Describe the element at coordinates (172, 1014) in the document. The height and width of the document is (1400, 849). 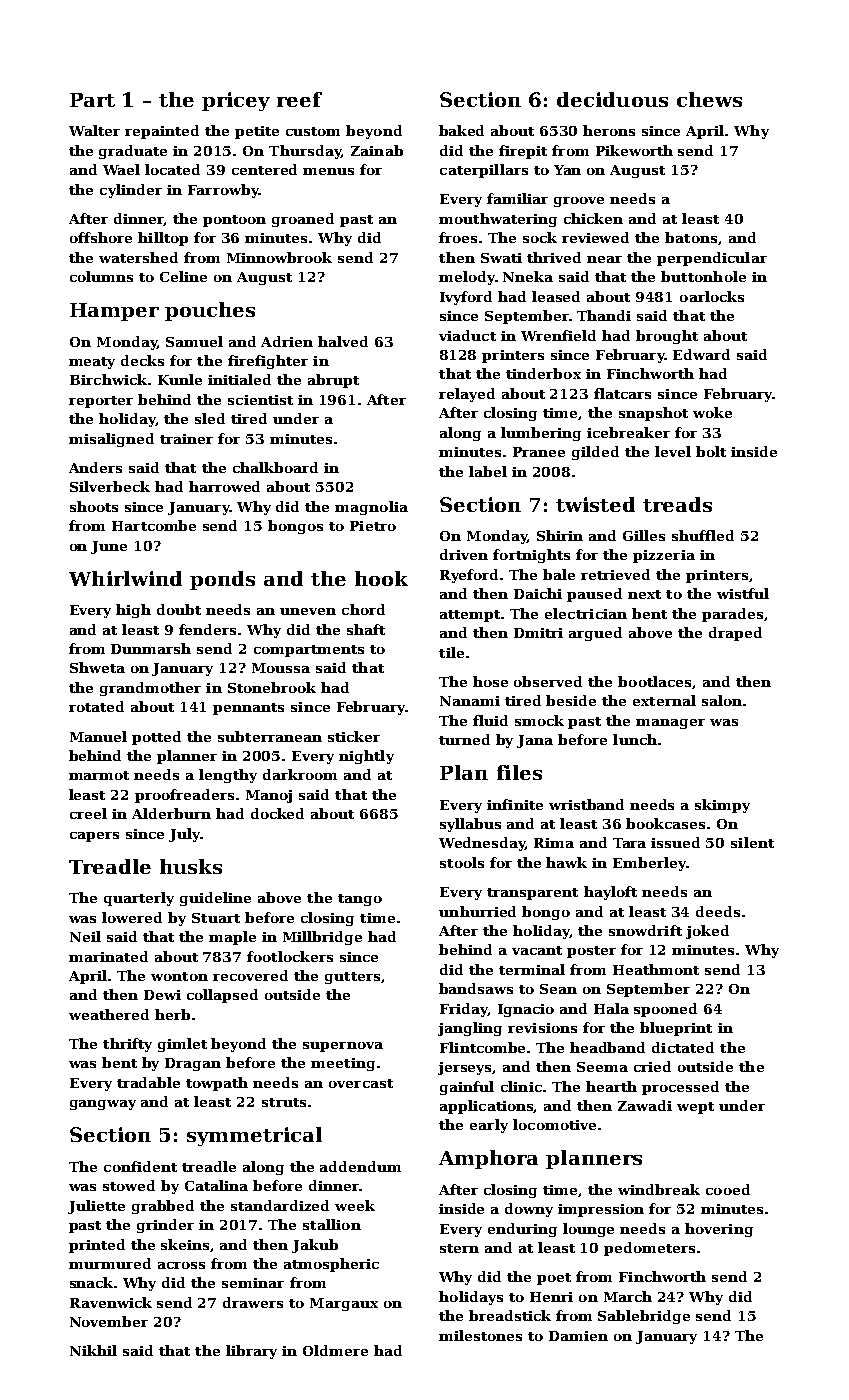
I see `herb` at that location.
